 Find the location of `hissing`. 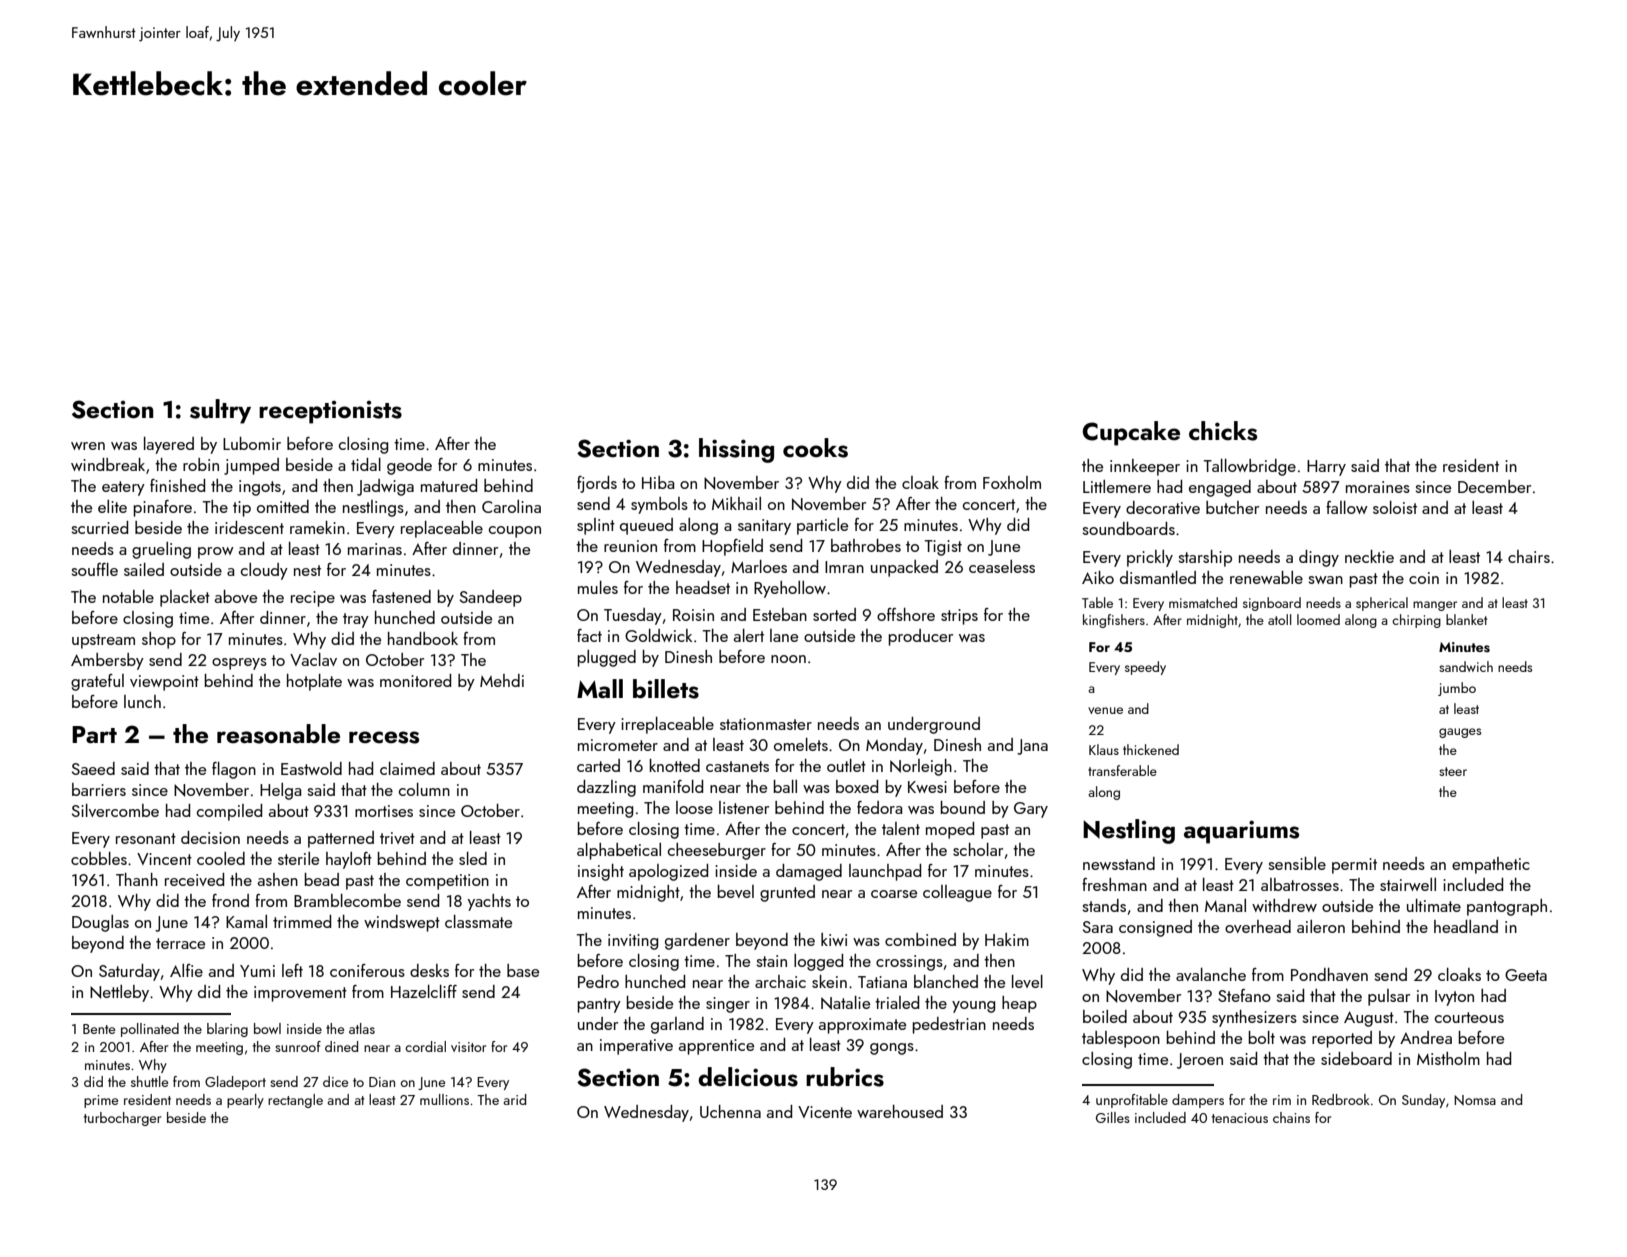

hissing is located at coordinates (736, 450).
